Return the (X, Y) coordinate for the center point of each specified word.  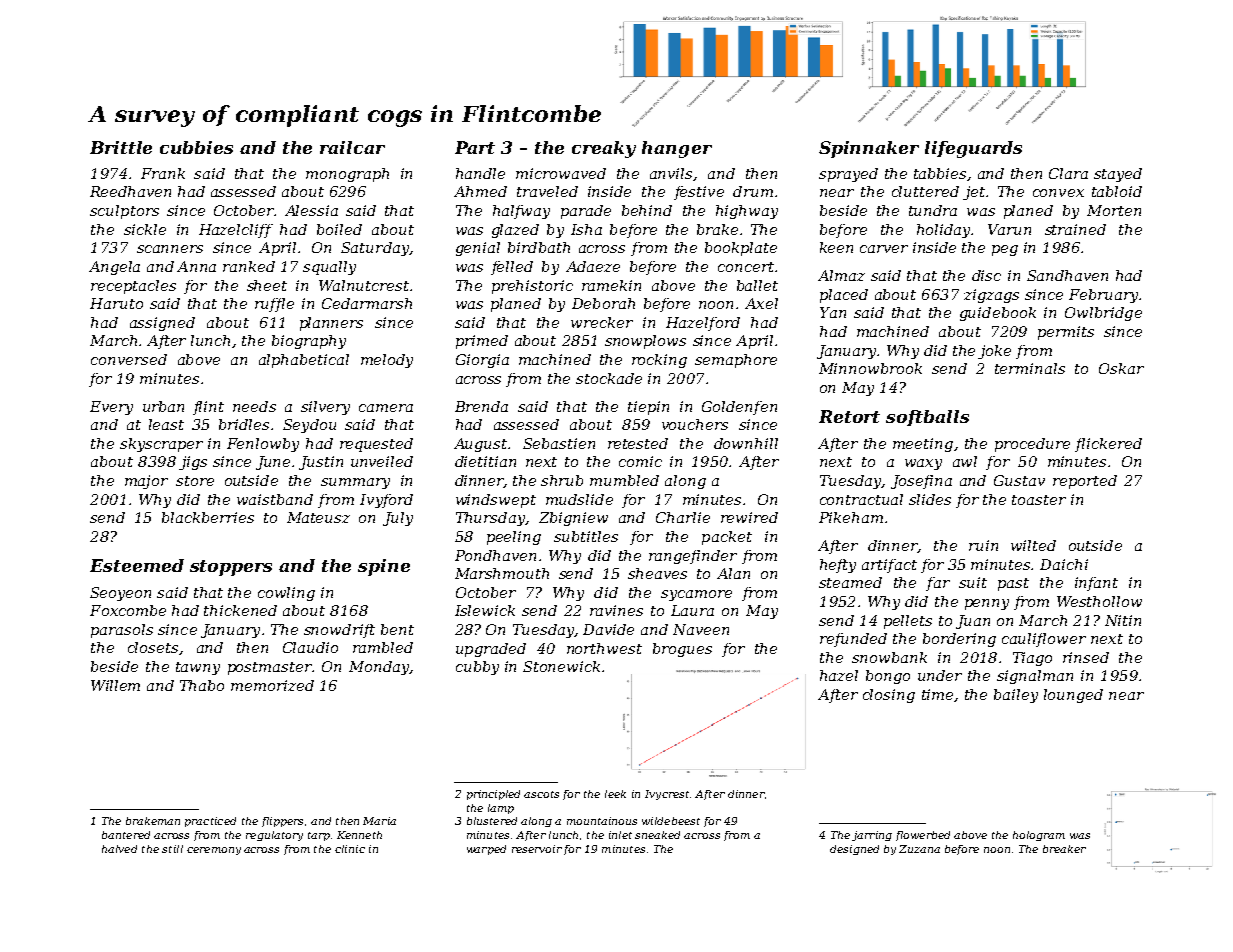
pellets (908, 622)
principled (493, 795)
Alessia (311, 210)
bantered (126, 835)
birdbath (539, 247)
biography (309, 342)
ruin (983, 545)
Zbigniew (573, 519)
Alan (733, 573)
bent (397, 629)
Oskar (1121, 368)
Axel (761, 303)
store (195, 481)
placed (844, 296)
